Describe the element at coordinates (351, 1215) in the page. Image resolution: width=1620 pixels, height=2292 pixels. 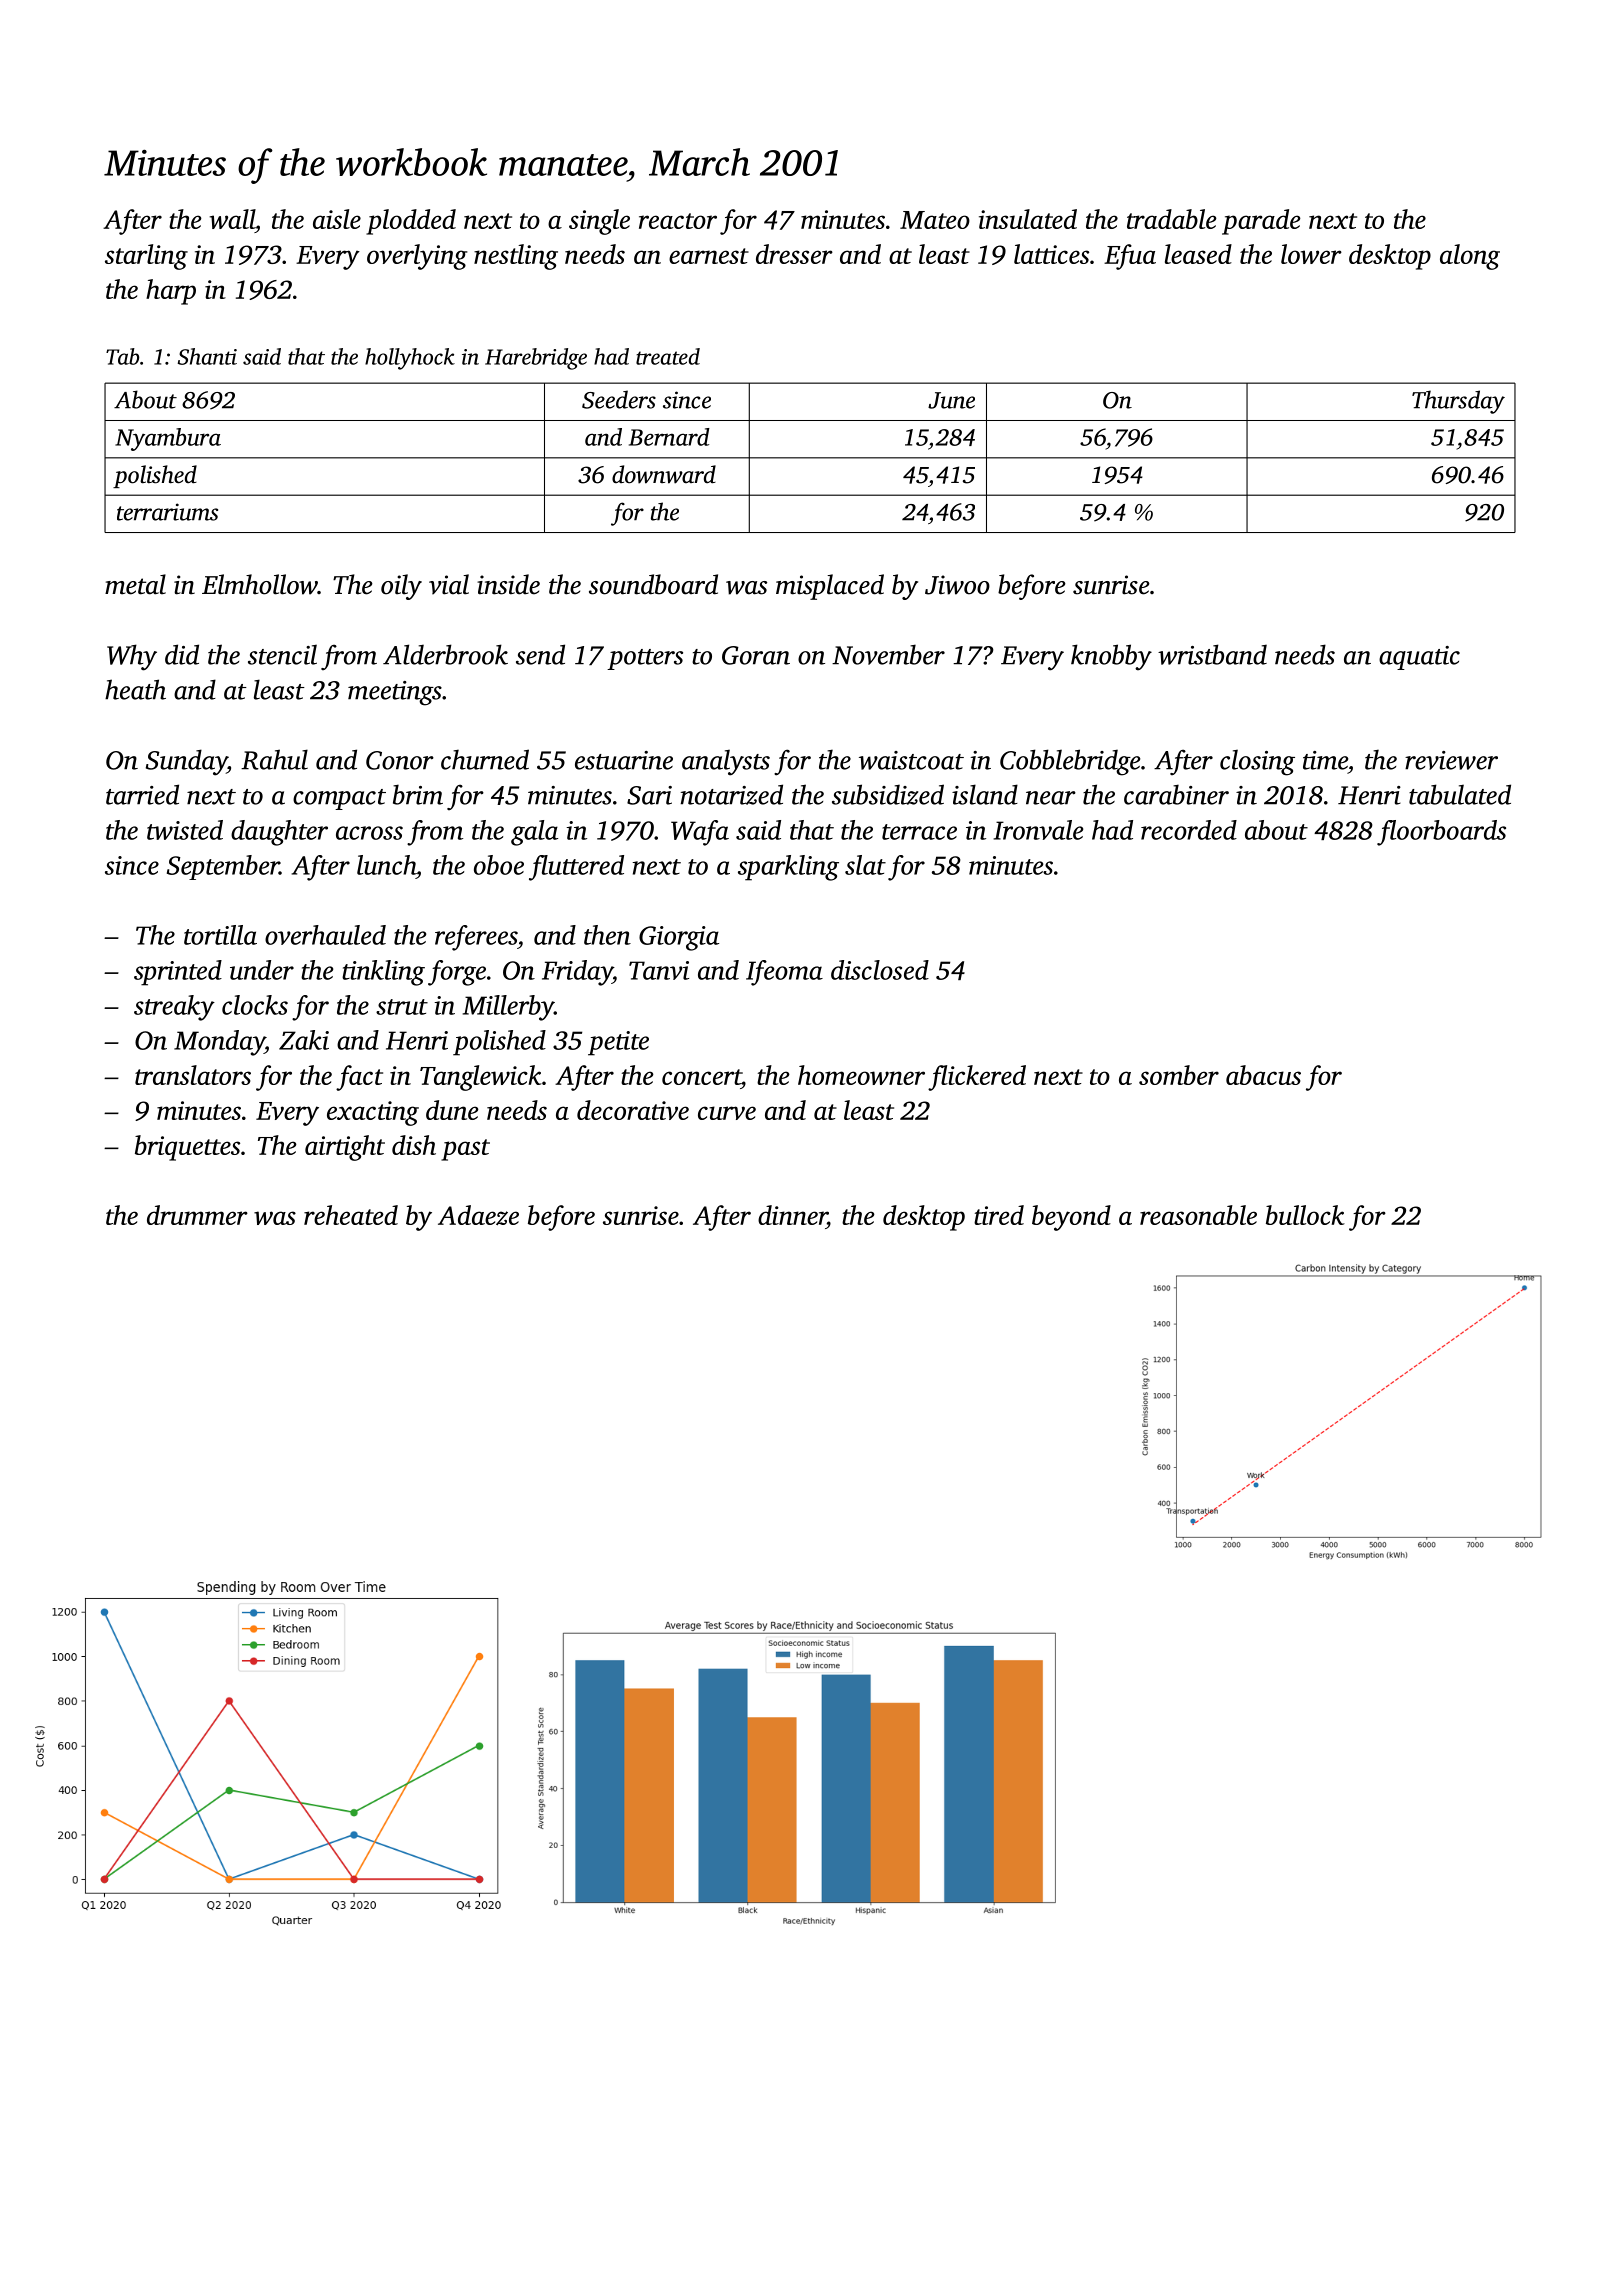
I see `reheated` at that location.
